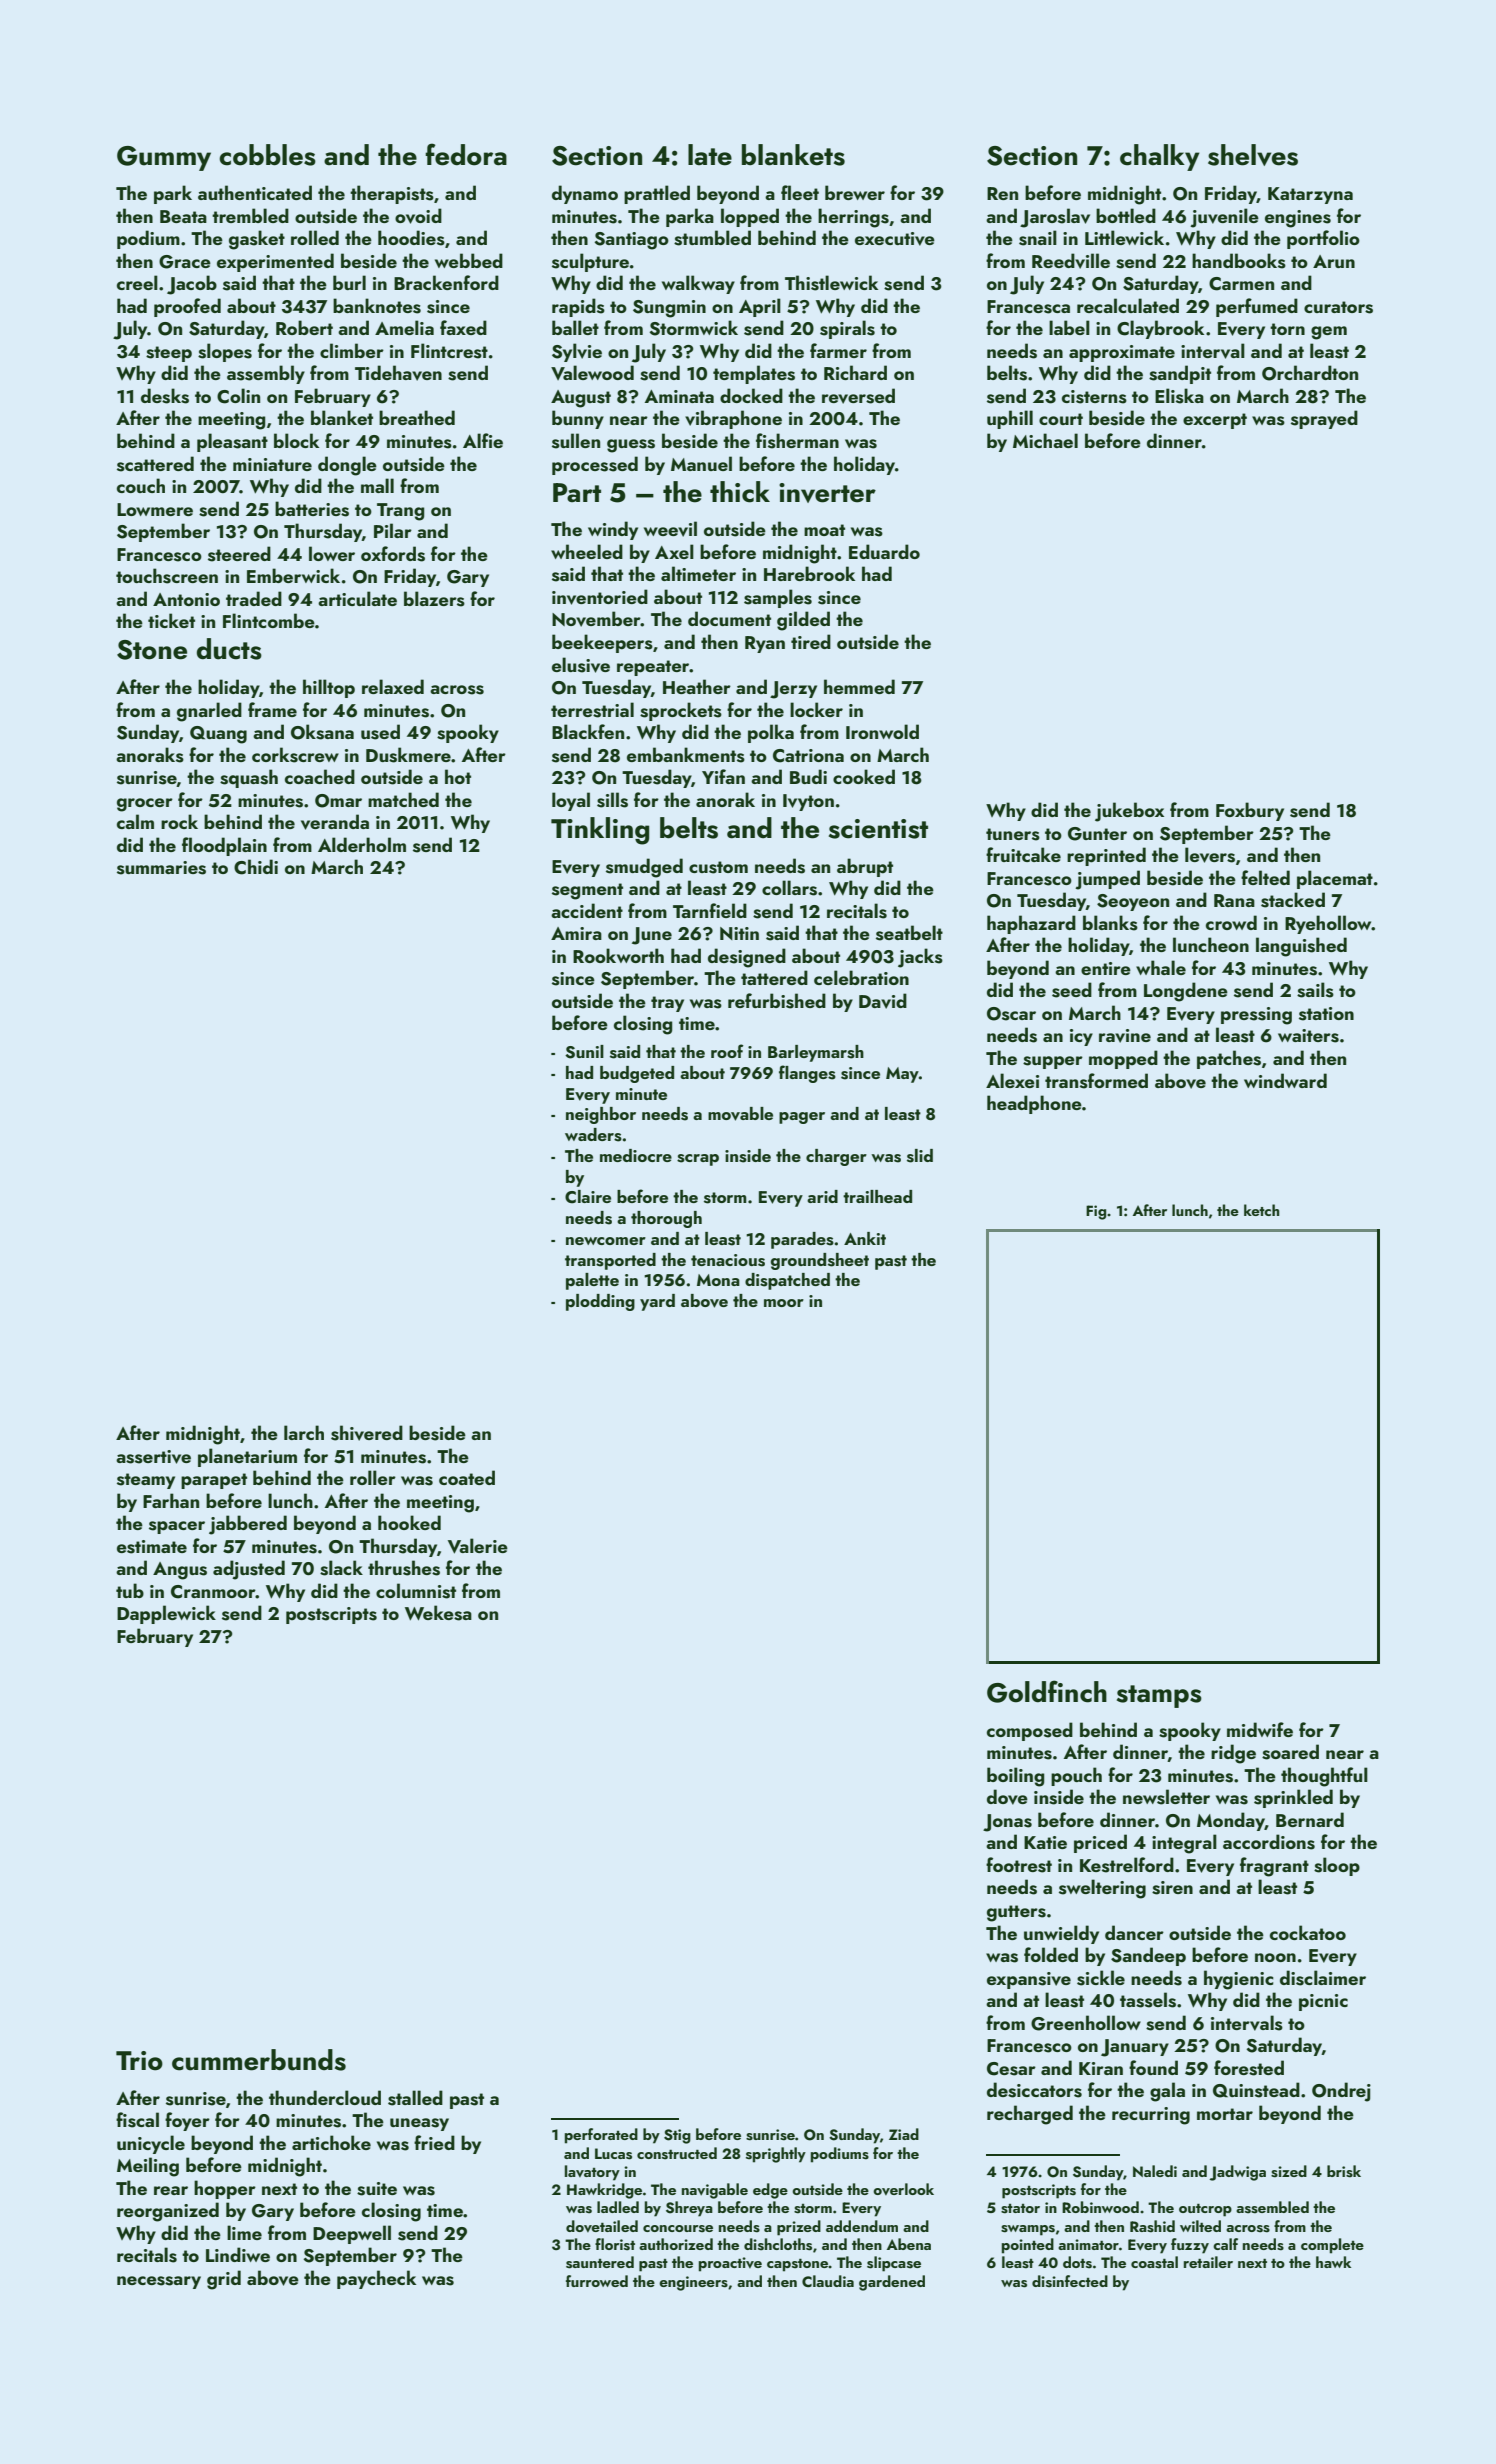 The height and width of the screenshot is (2464, 1496). What do you see at coordinates (1261, 1210) in the screenshot?
I see `ketch` at bounding box center [1261, 1210].
